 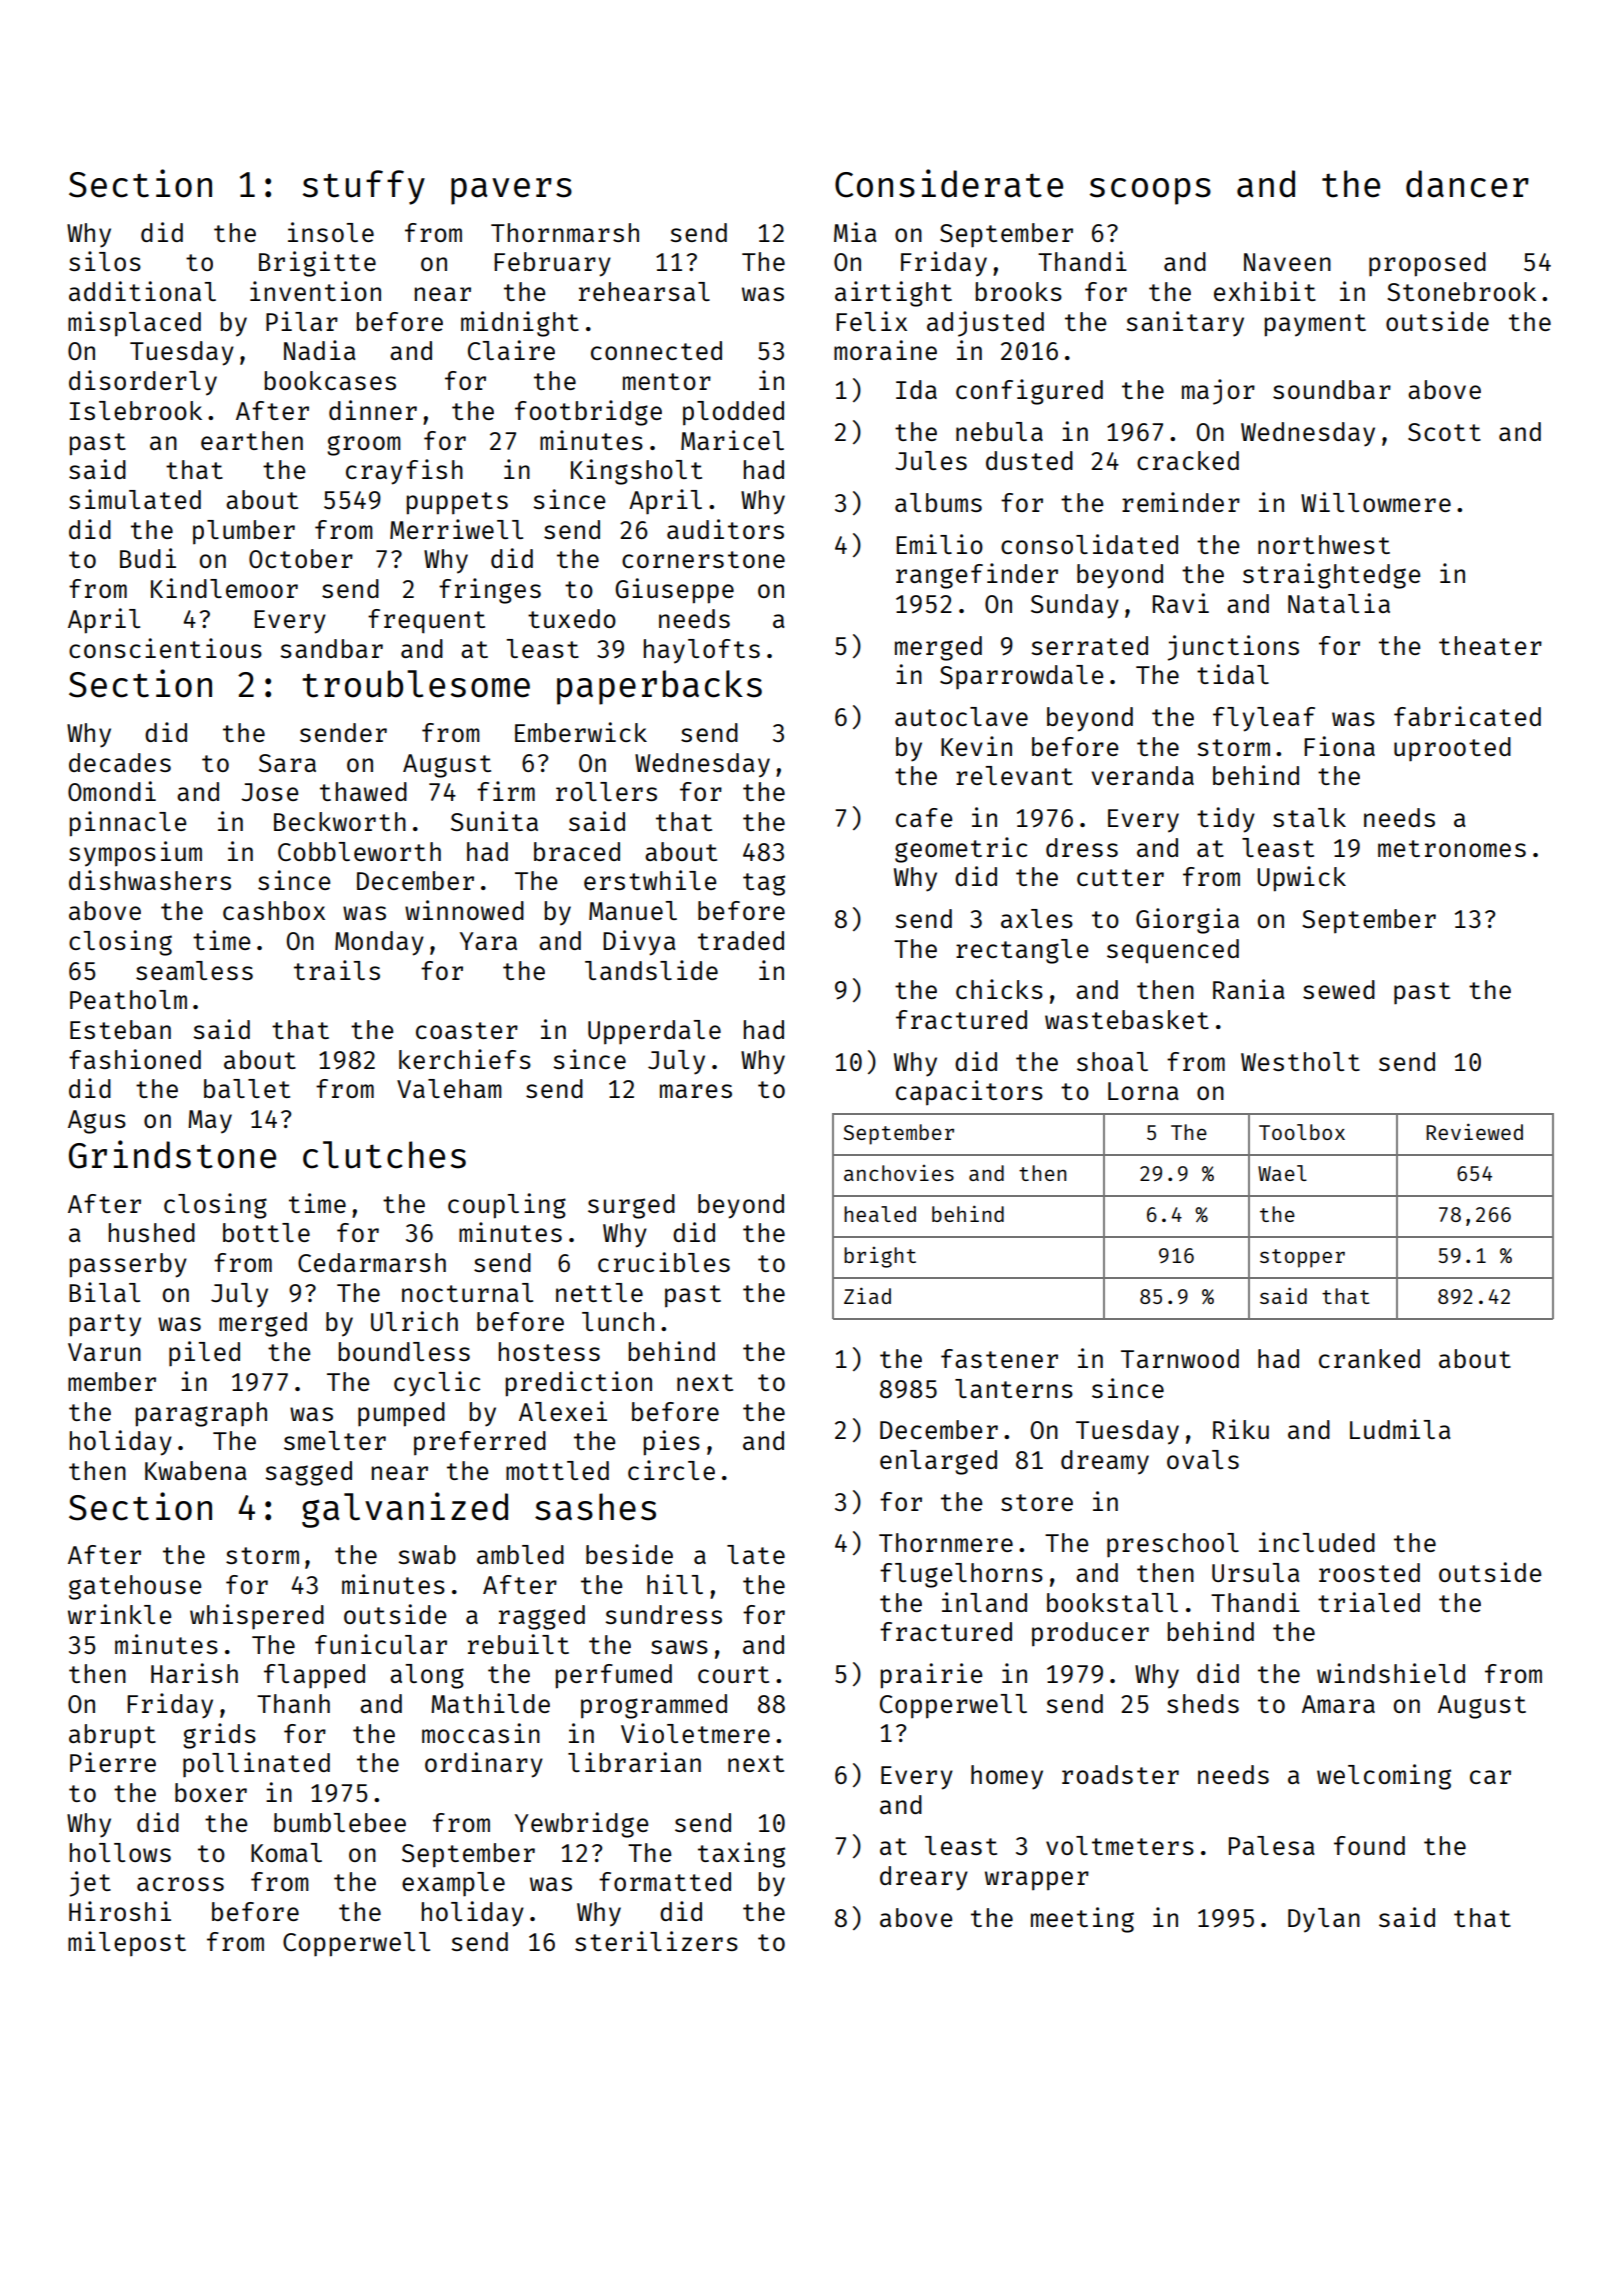 I want to click on jet, so click(x=90, y=1884).
